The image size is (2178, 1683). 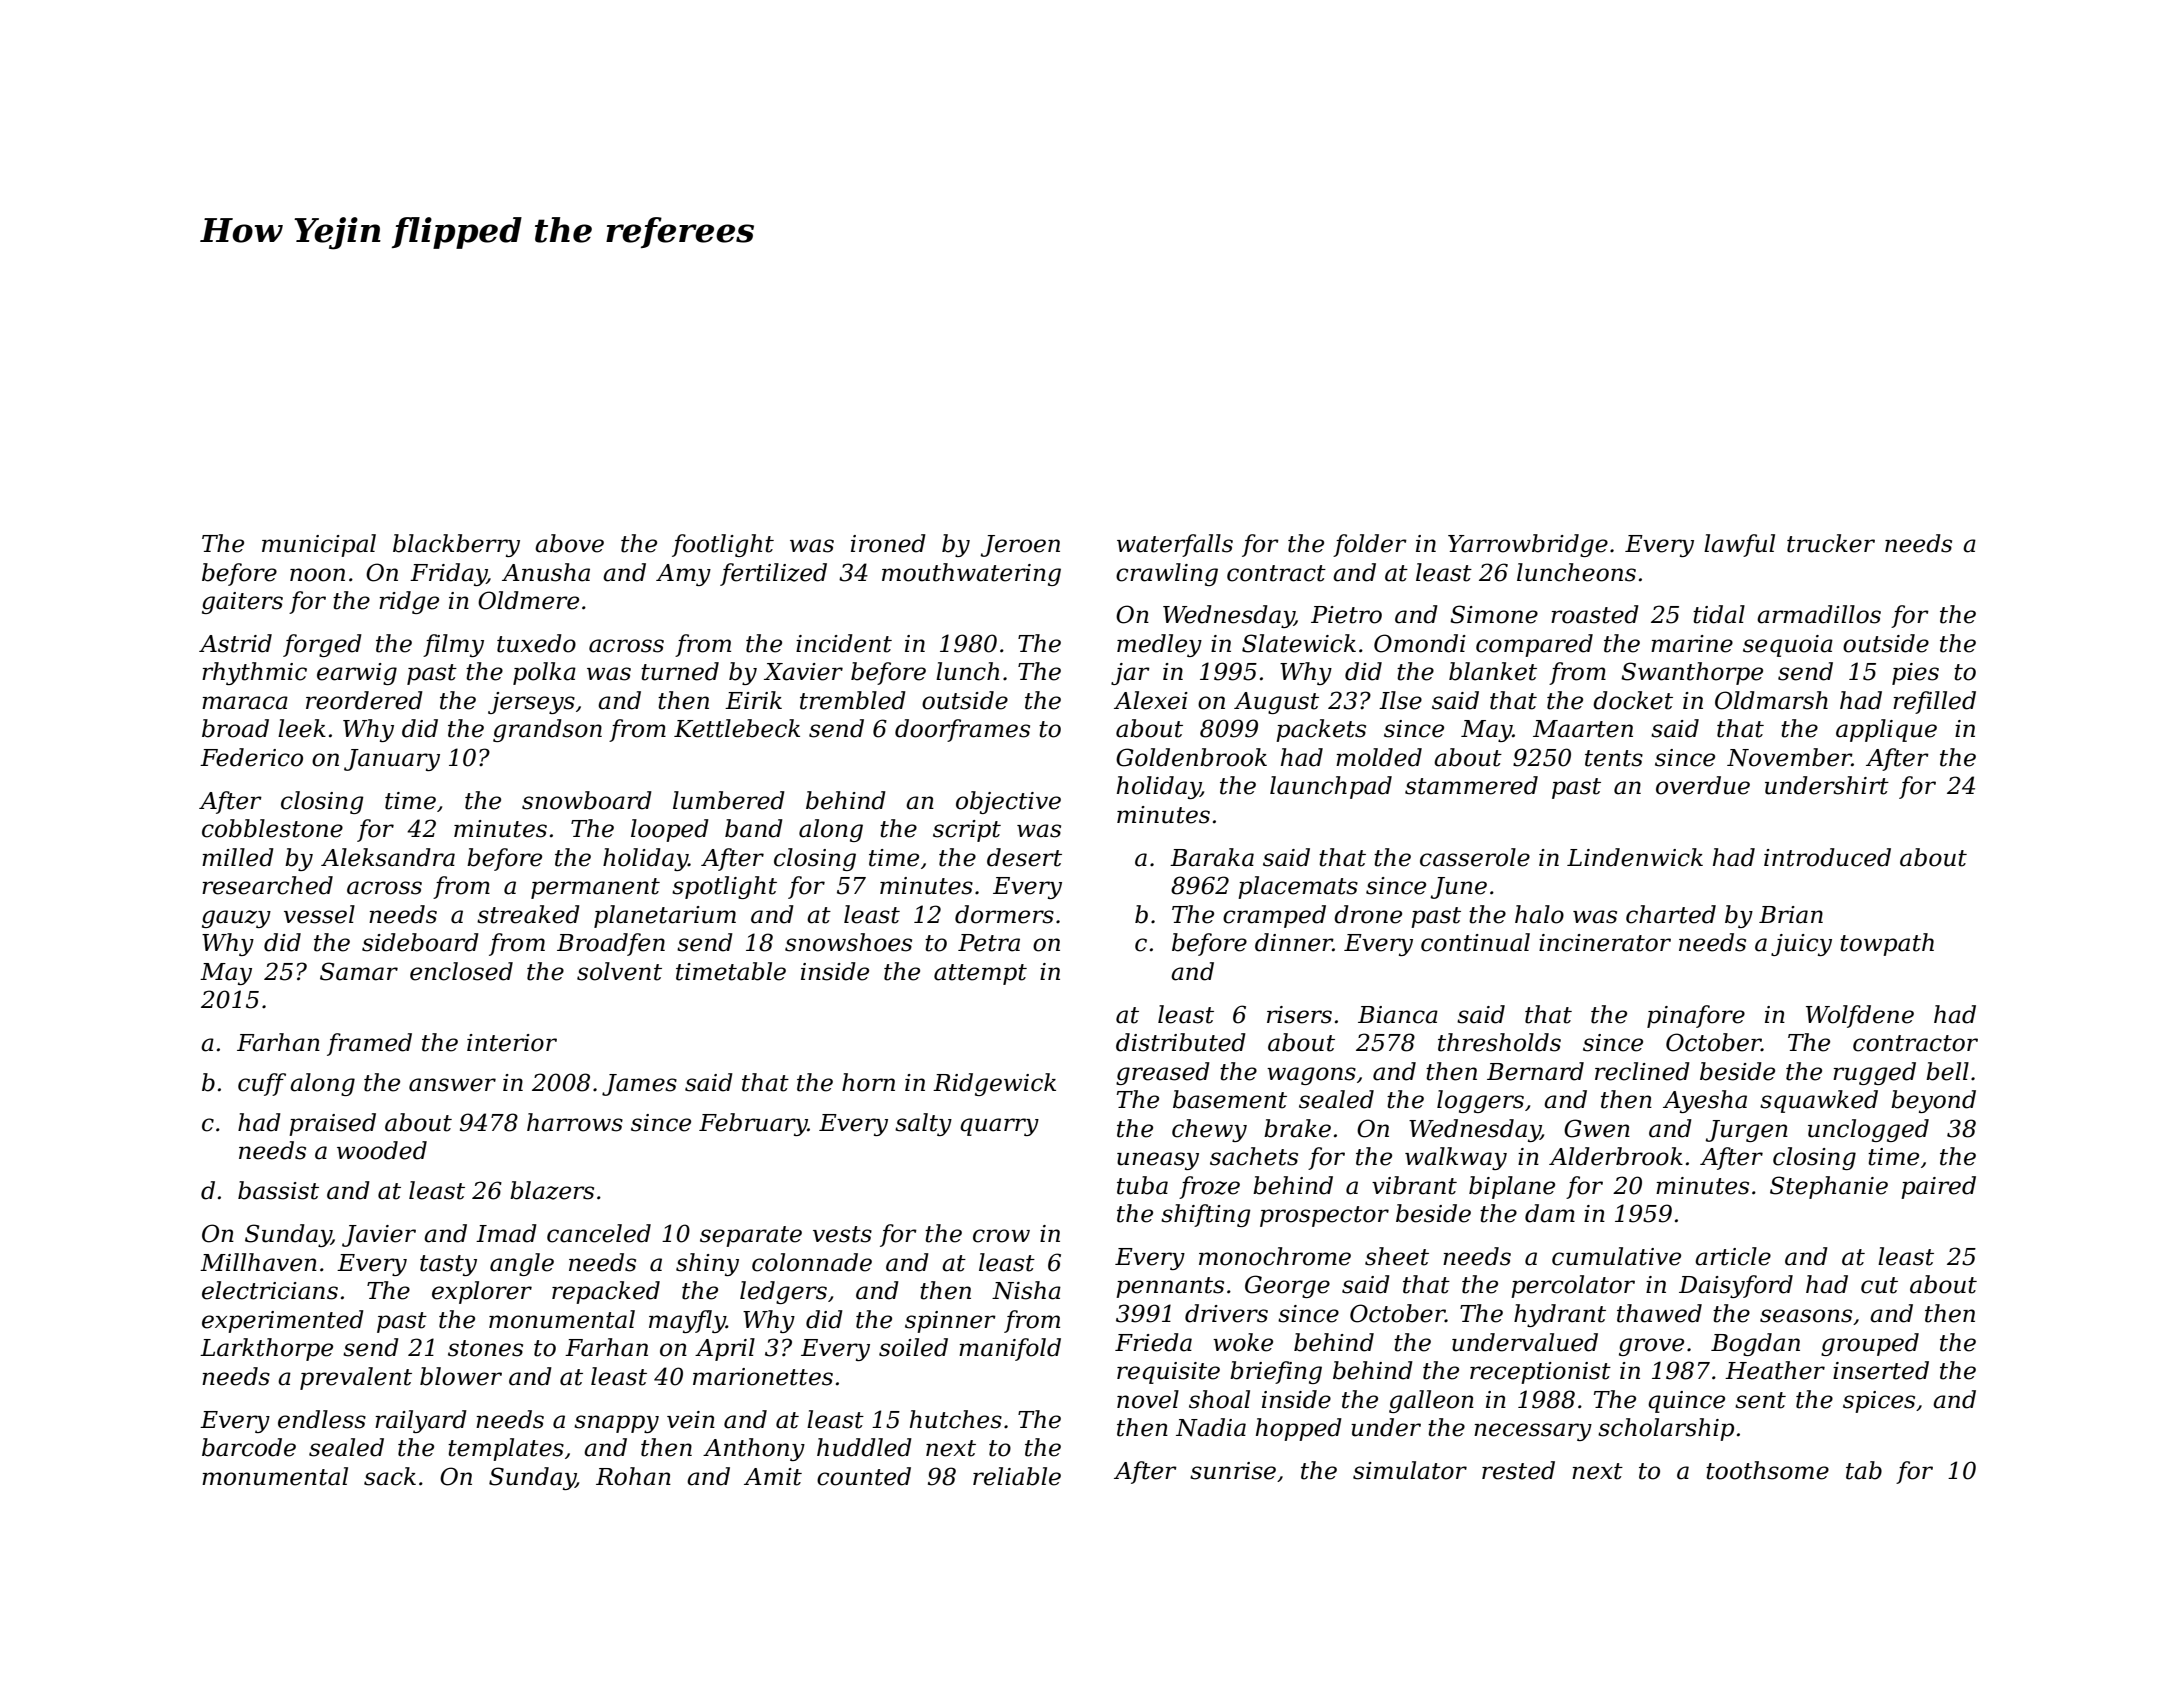 I want to click on planetarium, so click(x=665, y=916).
